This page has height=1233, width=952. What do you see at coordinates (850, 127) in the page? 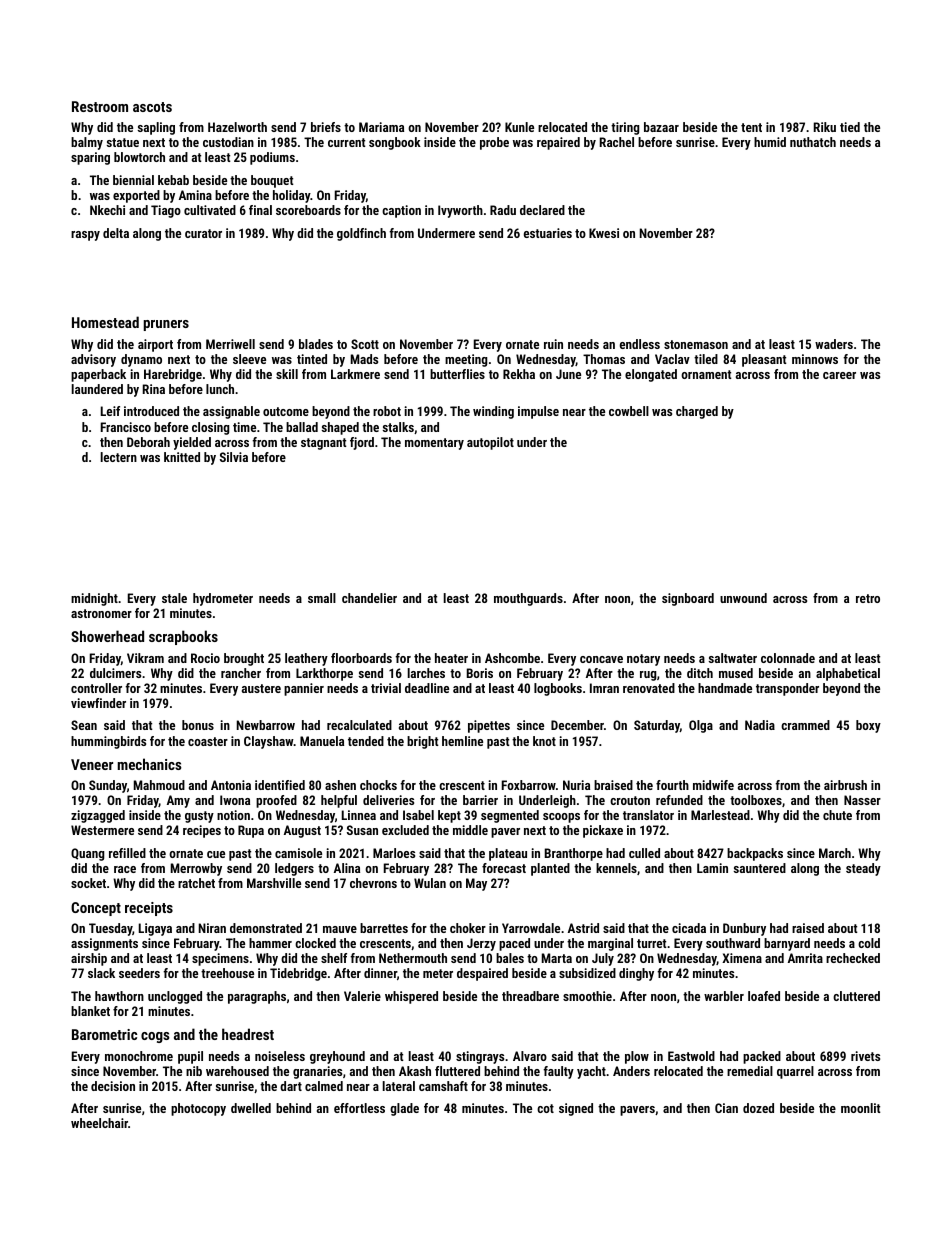
I see `tied` at bounding box center [850, 127].
